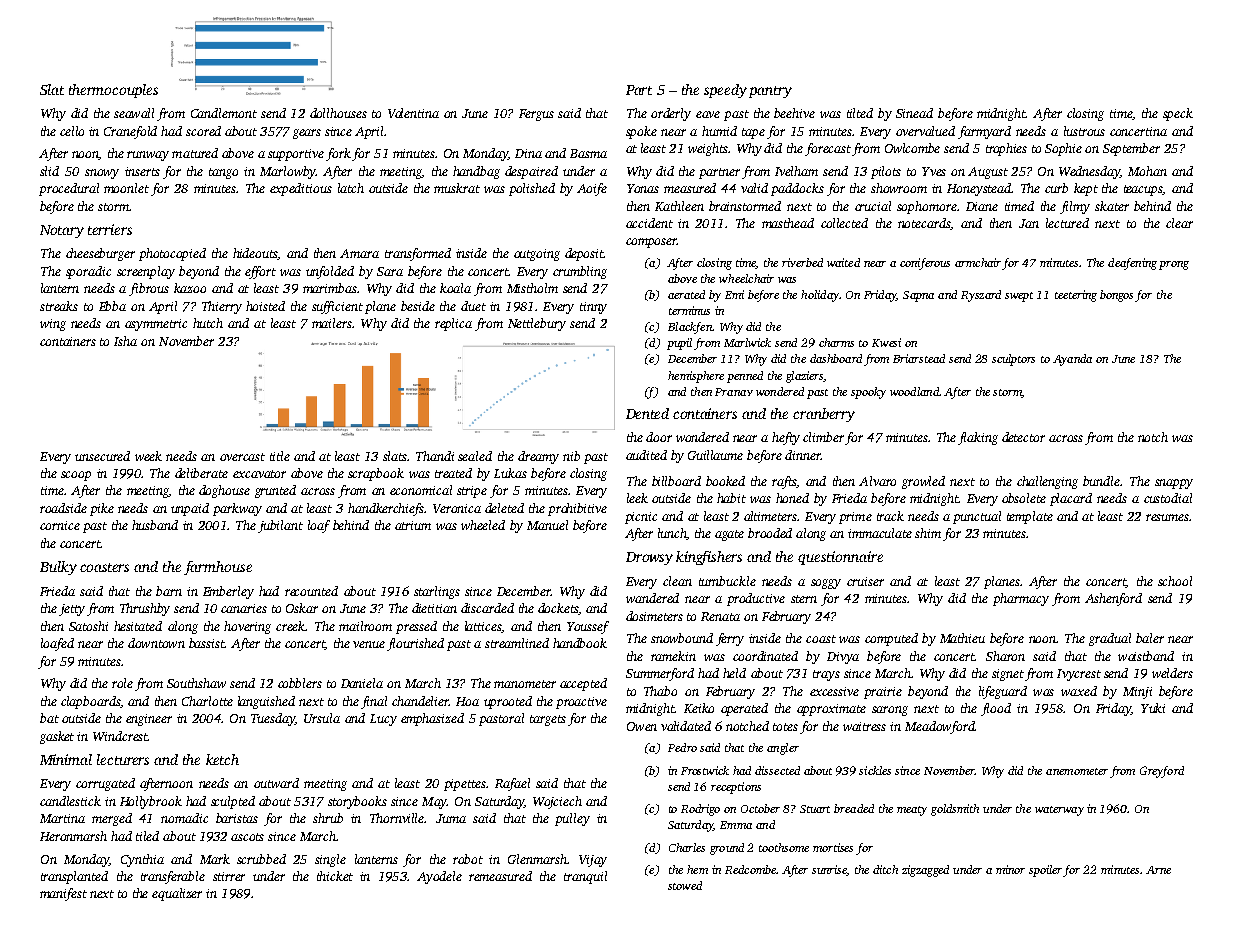 Image resolution: width=1233 pixels, height=952 pixels. What do you see at coordinates (244, 608) in the screenshot?
I see `canaries` at bounding box center [244, 608].
